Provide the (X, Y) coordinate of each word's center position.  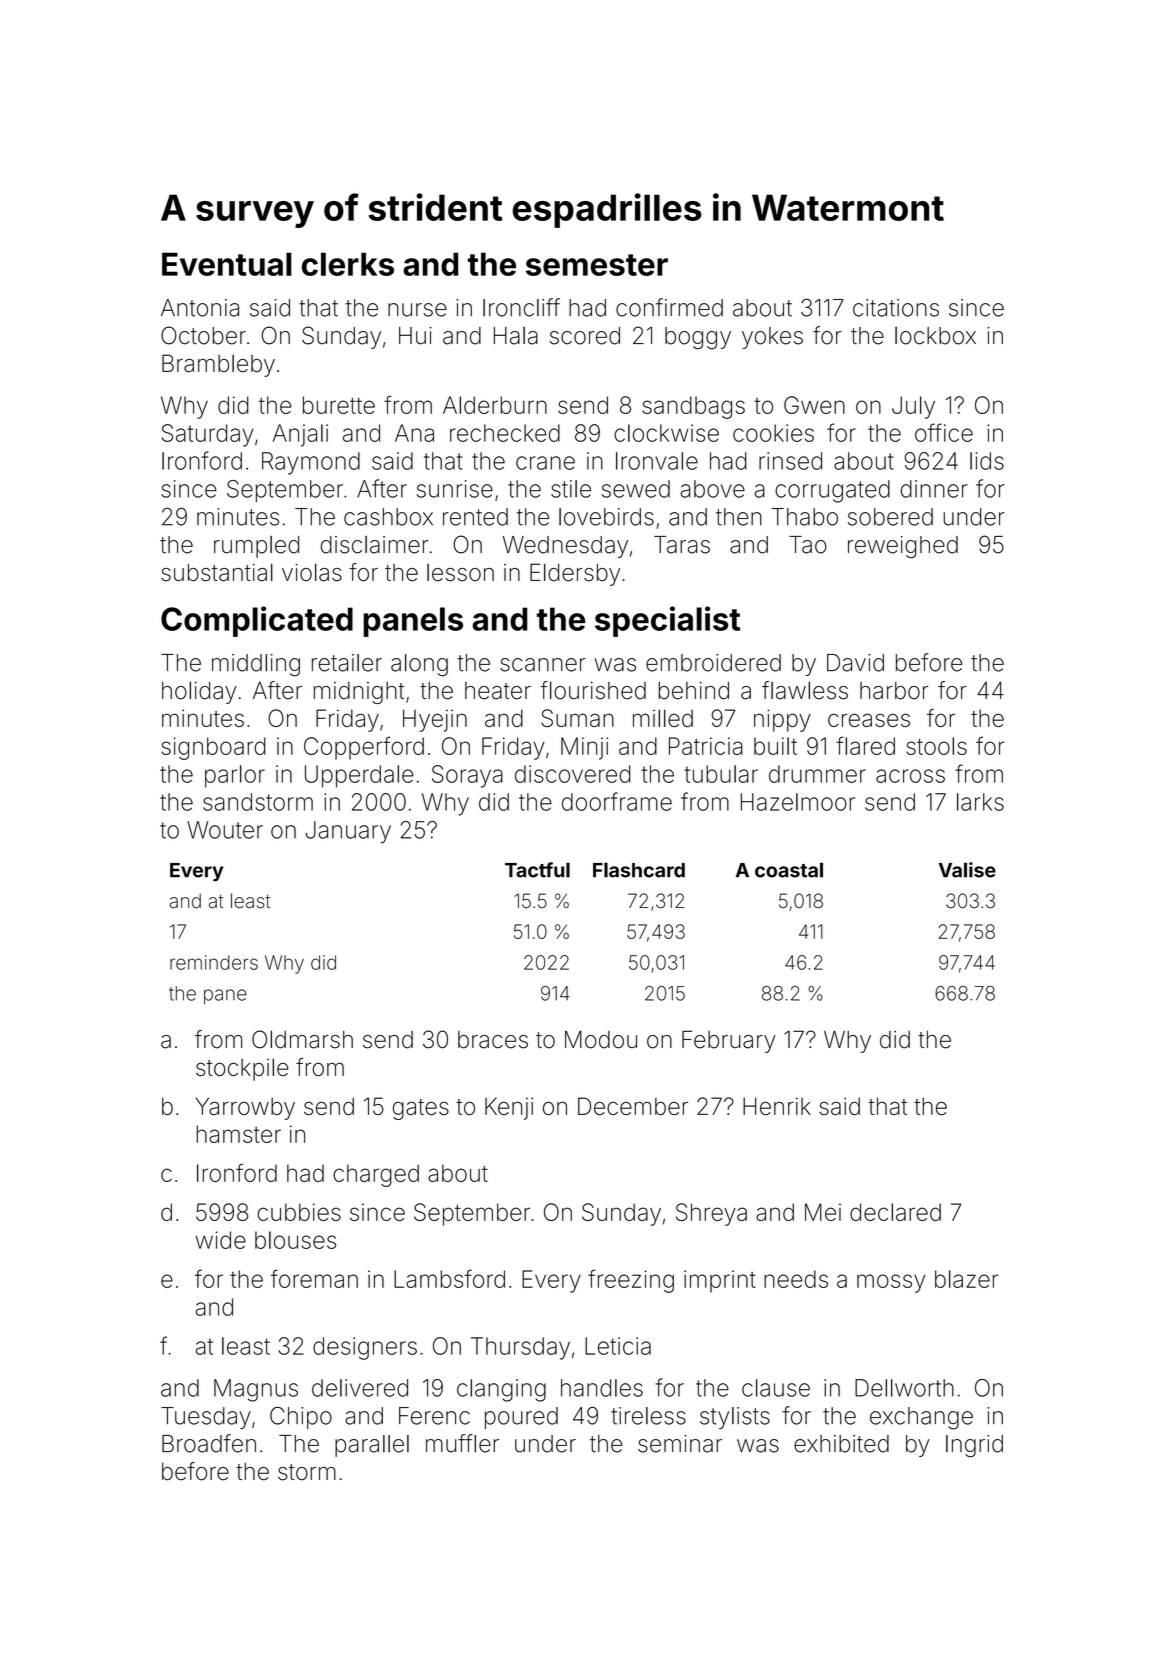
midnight (359, 693)
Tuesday (206, 1418)
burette (339, 405)
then (739, 517)
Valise (967, 870)
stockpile (242, 1069)
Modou (601, 1040)
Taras (682, 545)
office (944, 432)
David (855, 663)
